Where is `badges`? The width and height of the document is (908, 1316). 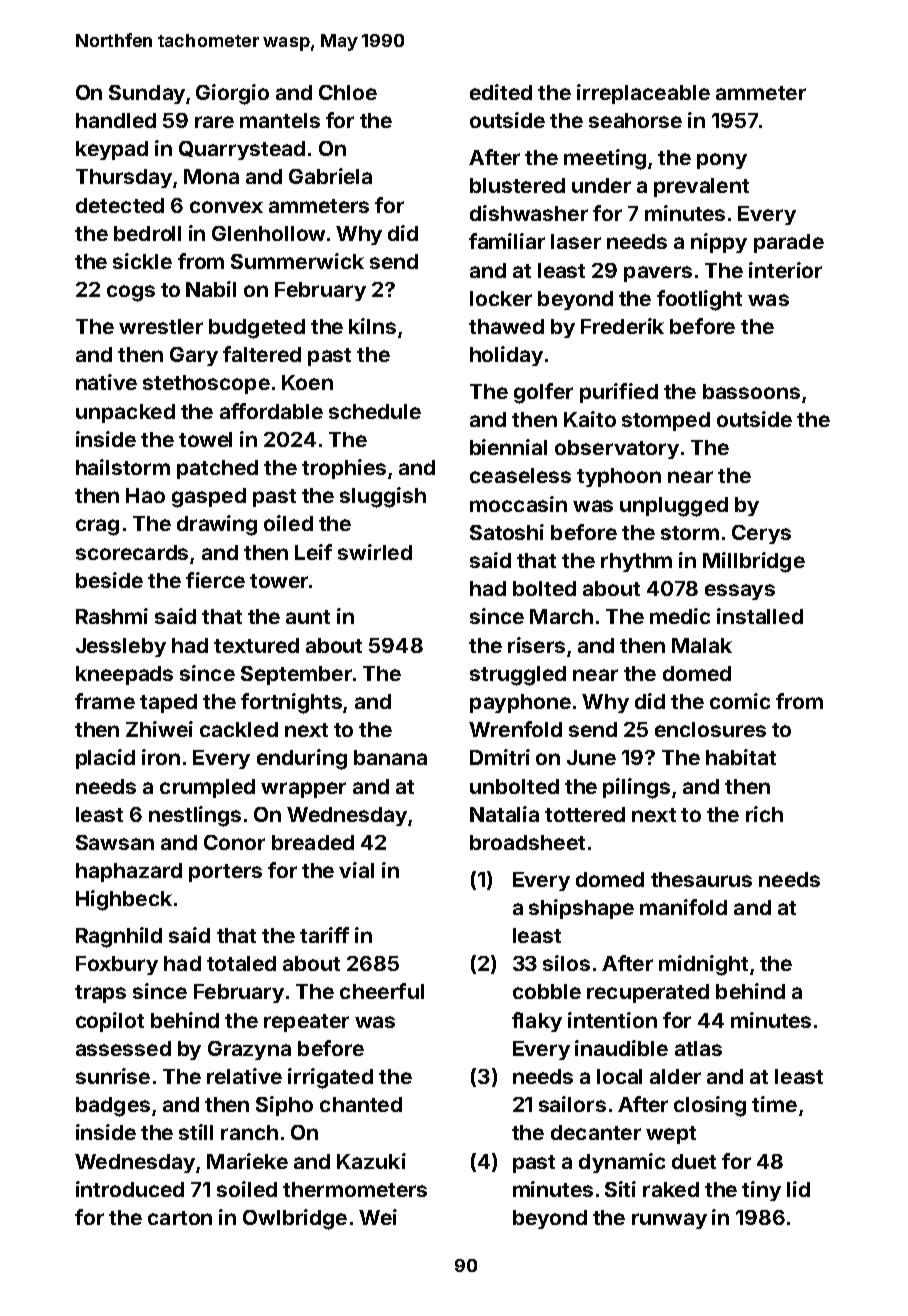 badges is located at coordinates (113, 1107).
